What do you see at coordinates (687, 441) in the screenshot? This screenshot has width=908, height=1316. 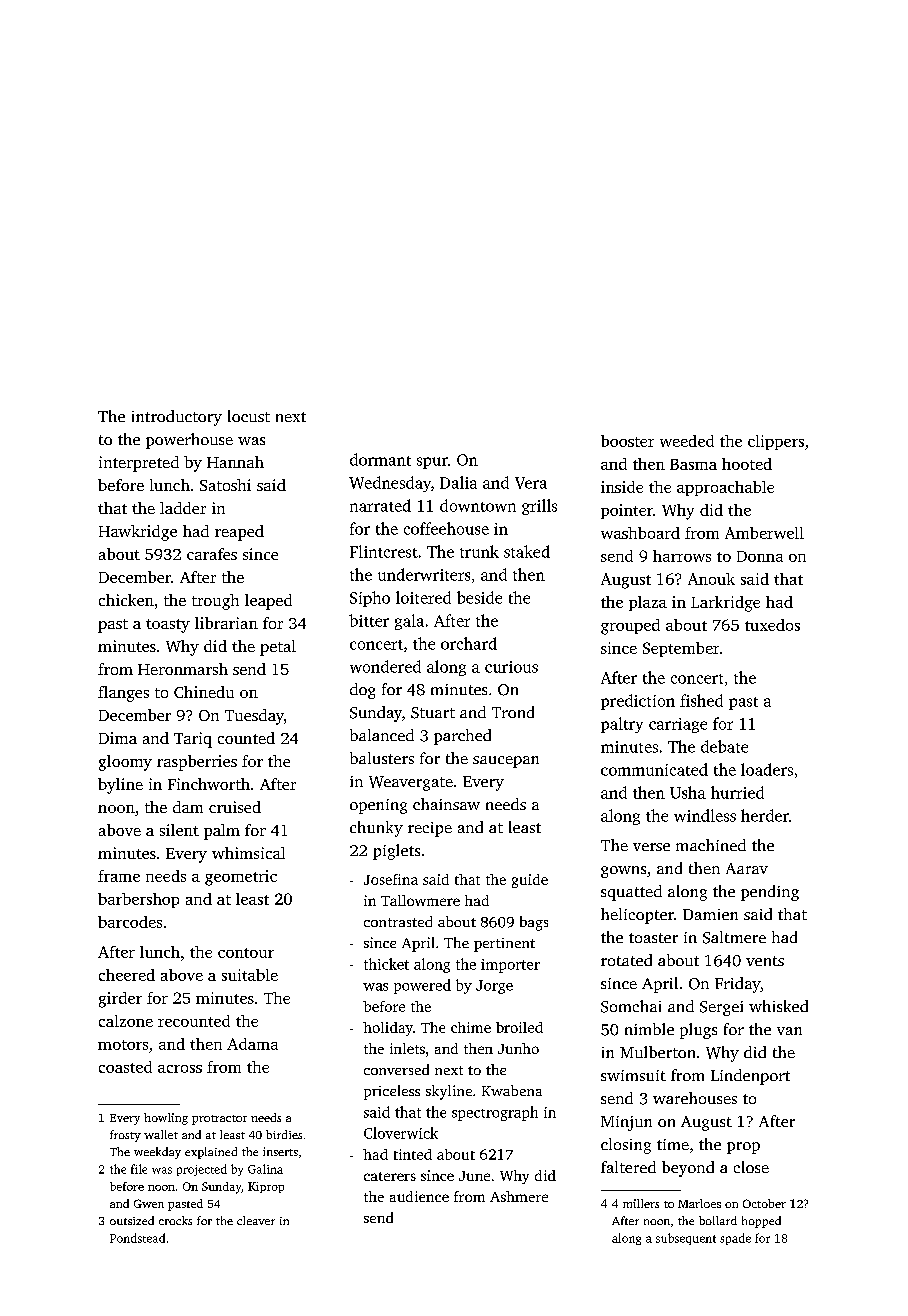 I see `weeded` at bounding box center [687, 441].
